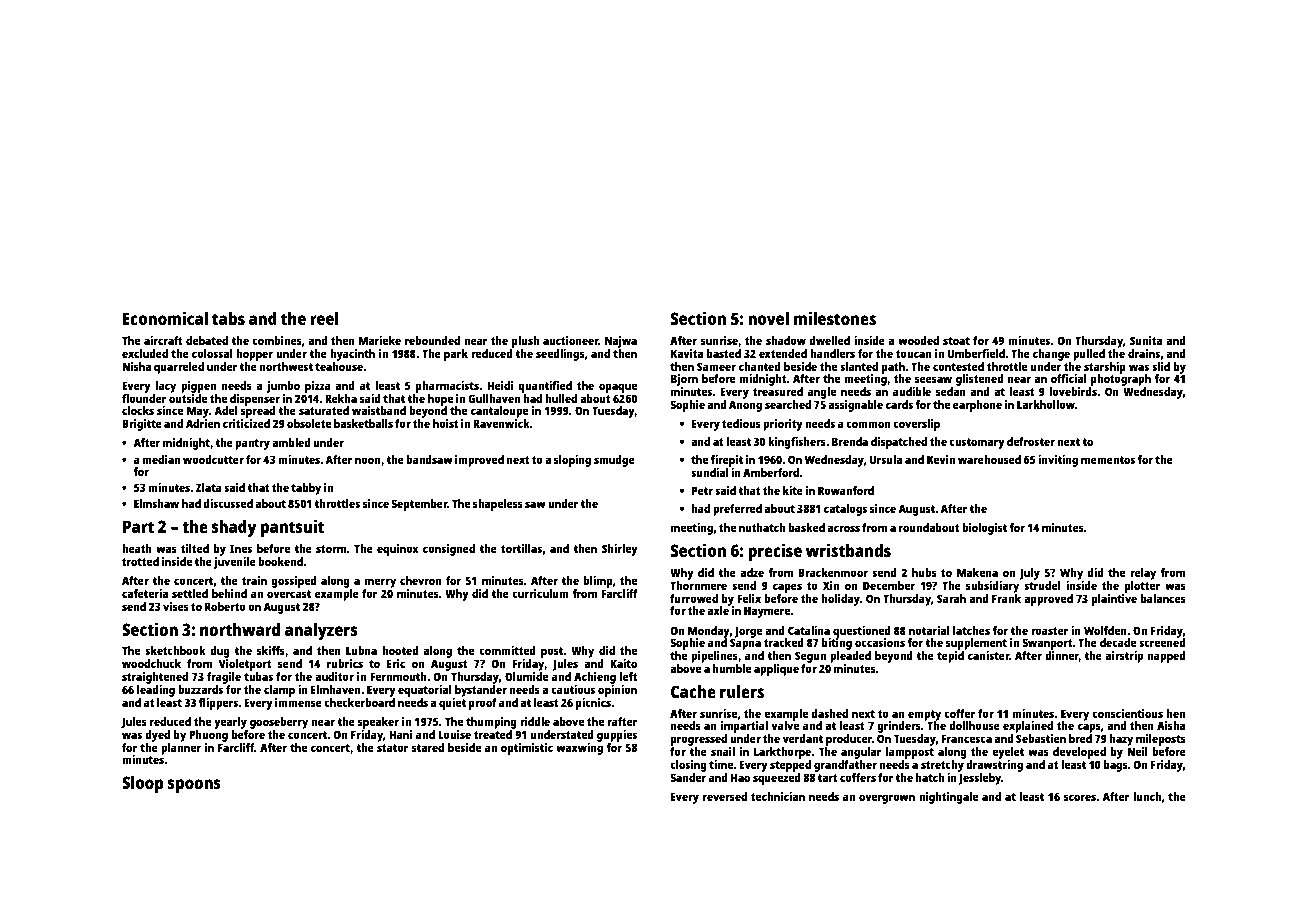 Image resolution: width=1308 pixels, height=924 pixels. What do you see at coordinates (1143, 574) in the document?
I see `relay` at bounding box center [1143, 574].
